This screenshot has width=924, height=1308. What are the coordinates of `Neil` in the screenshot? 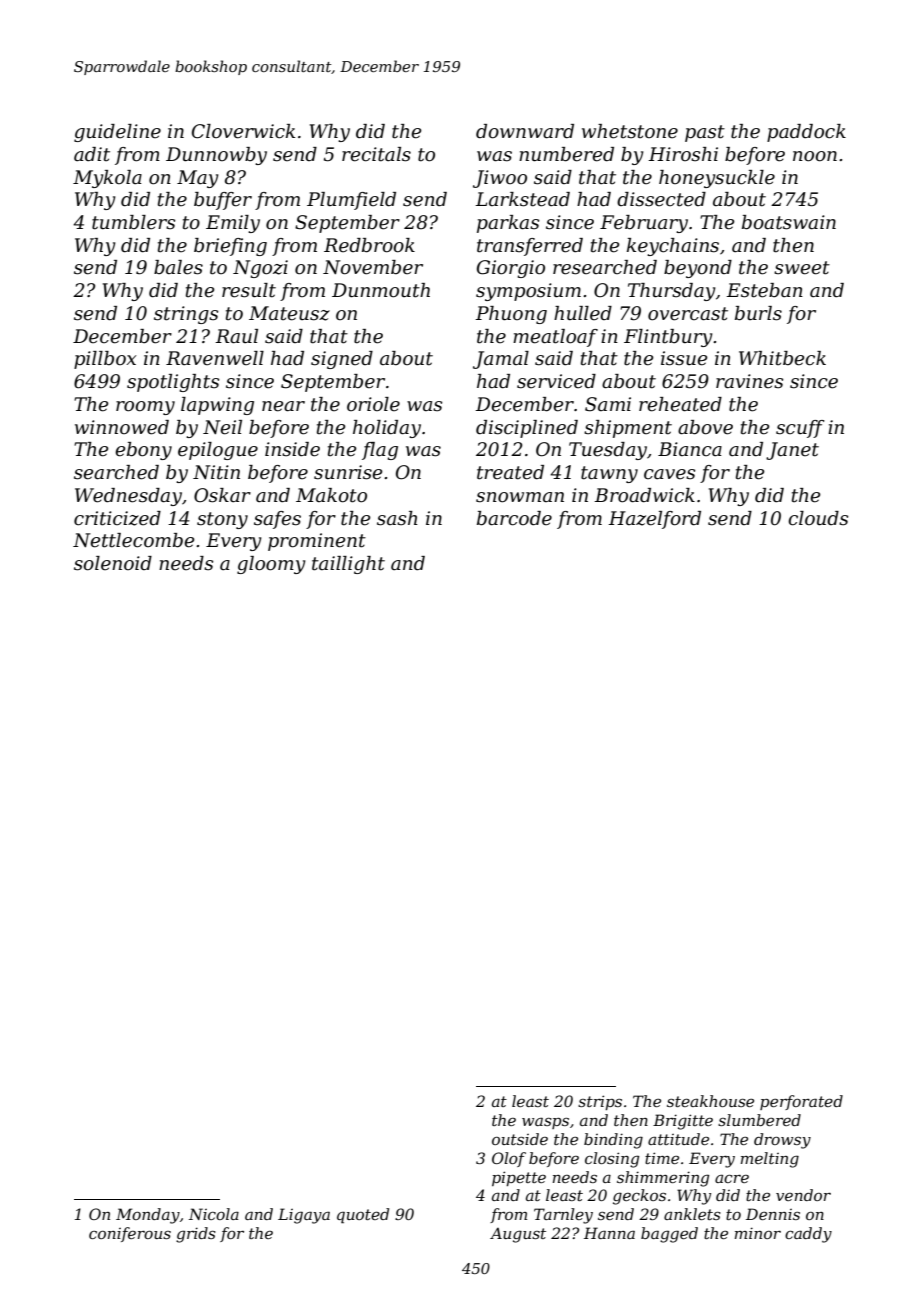 It's located at (222, 427).
